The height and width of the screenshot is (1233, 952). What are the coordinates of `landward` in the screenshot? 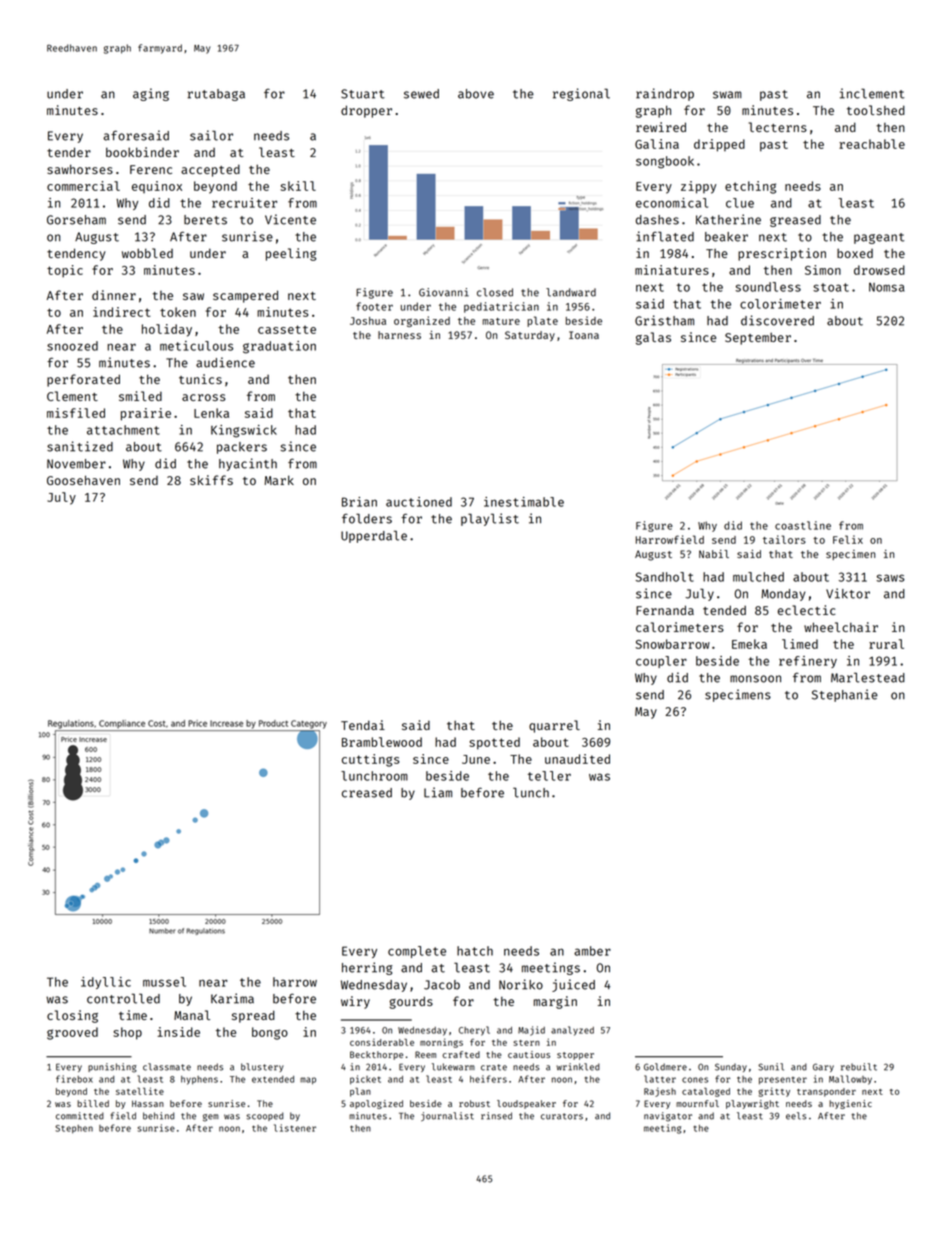 It's located at (571, 292).
